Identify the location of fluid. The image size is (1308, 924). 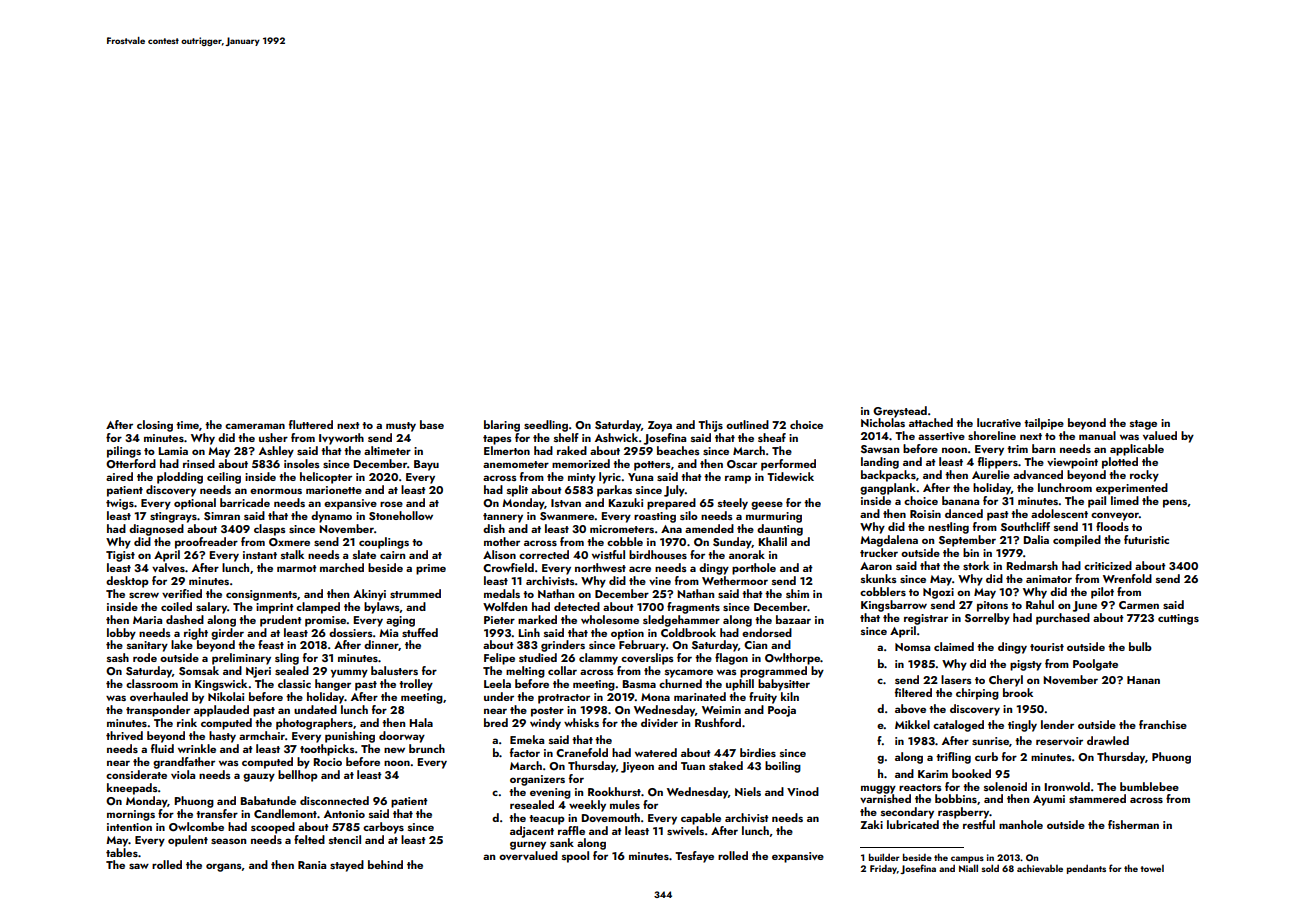
(162, 748).
